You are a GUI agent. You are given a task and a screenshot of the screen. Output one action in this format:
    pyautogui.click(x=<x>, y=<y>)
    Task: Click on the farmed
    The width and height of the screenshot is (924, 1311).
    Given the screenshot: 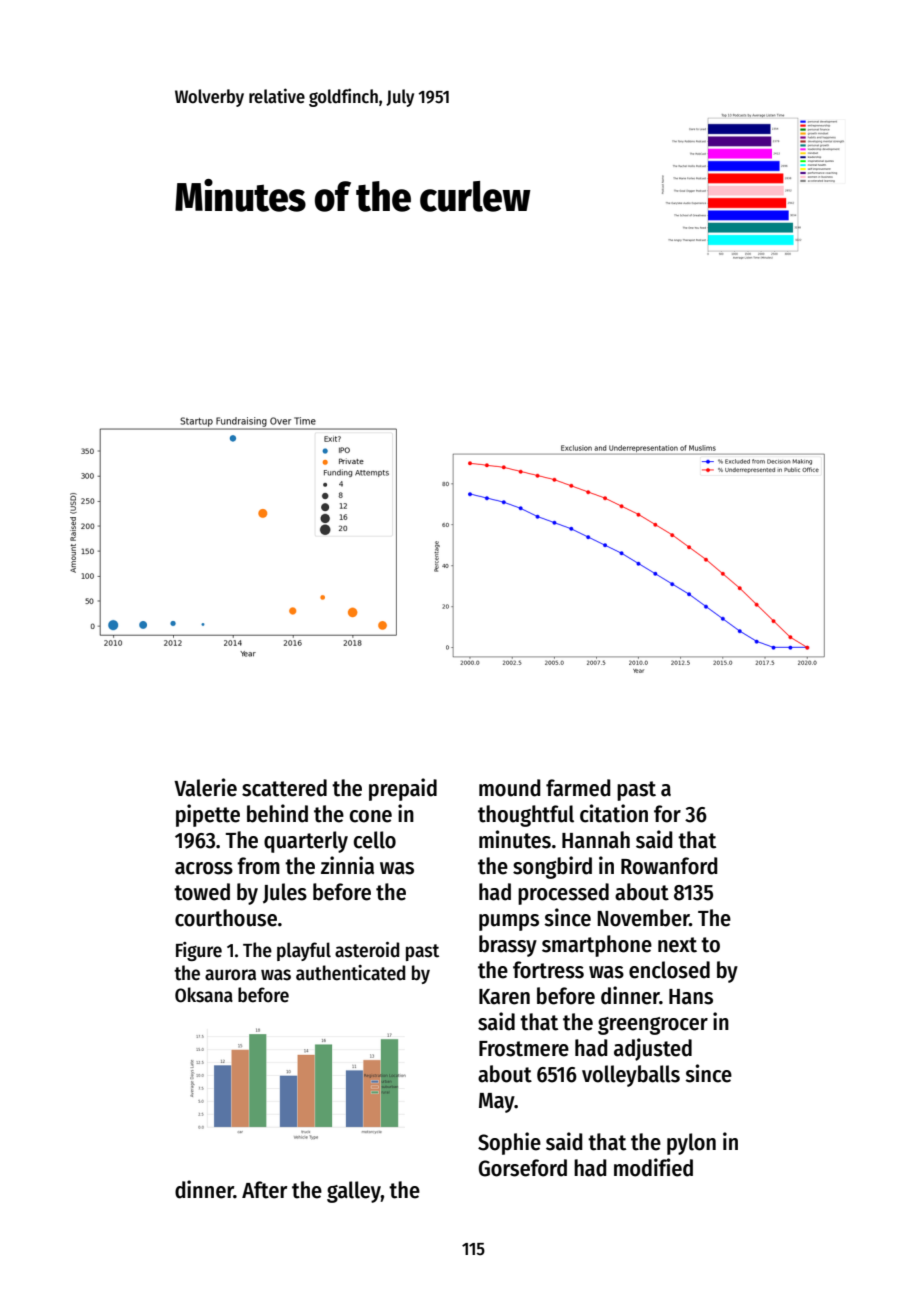 What is the action you would take?
    pyautogui.click(x=578, y=788)
